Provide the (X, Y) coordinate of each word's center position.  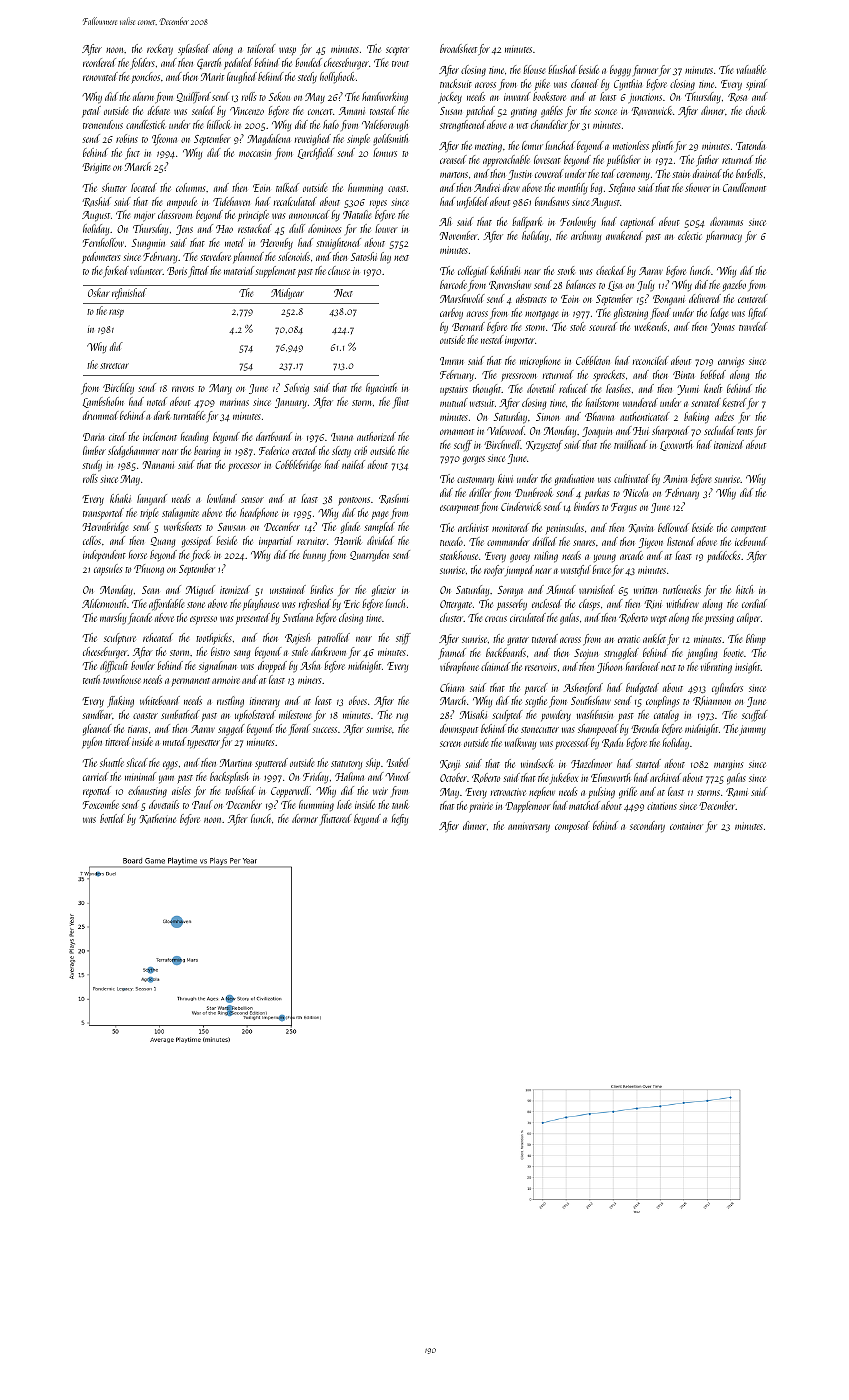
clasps (589, 604)
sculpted (507, 715)
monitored (510, 527)
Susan (451, 111)
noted (157, 401)
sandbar (97, 714)
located (144, 187)
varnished (597, 589)
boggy (620, 71)
